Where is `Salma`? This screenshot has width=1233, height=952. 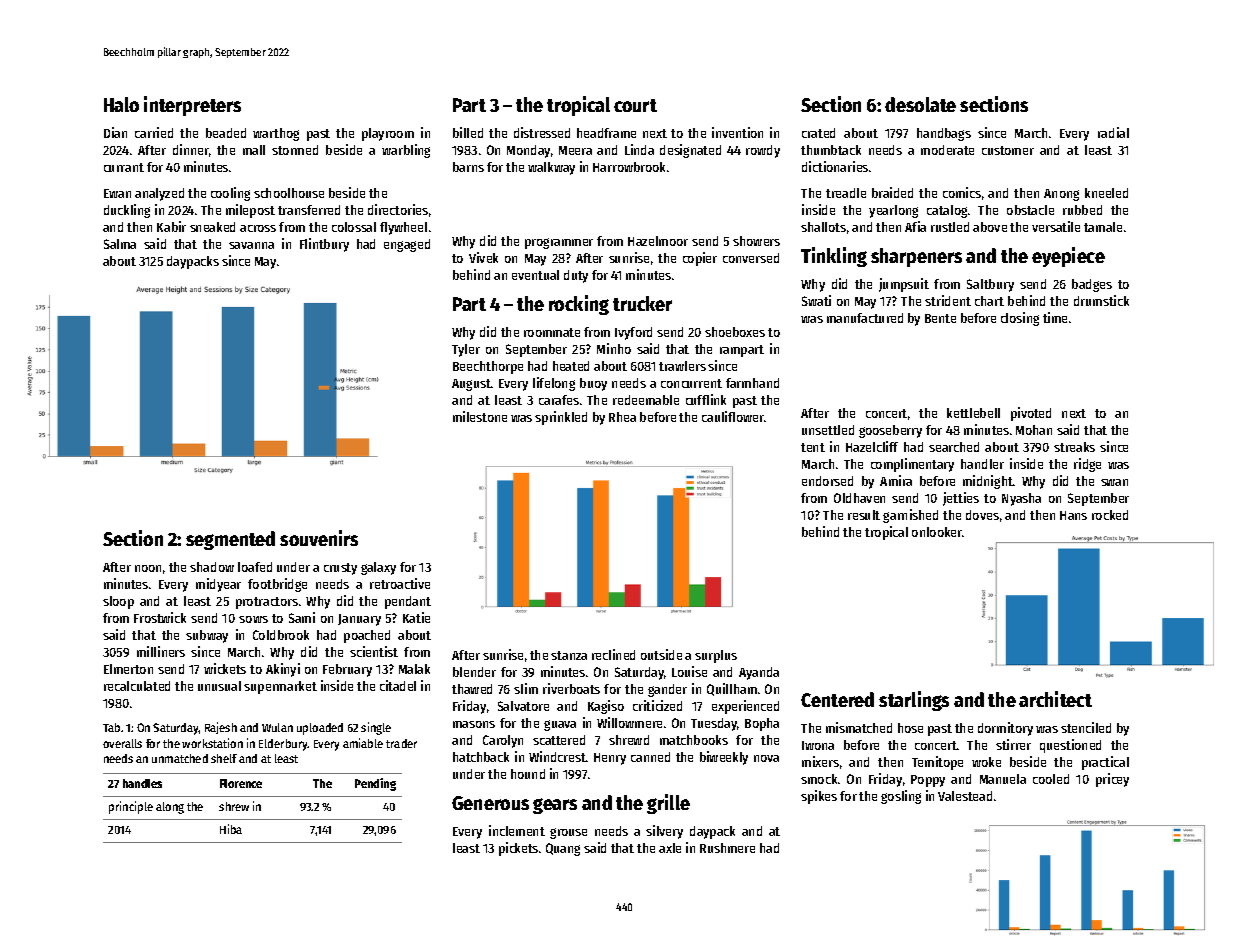
Salma is located at coordinates (120, 244).
